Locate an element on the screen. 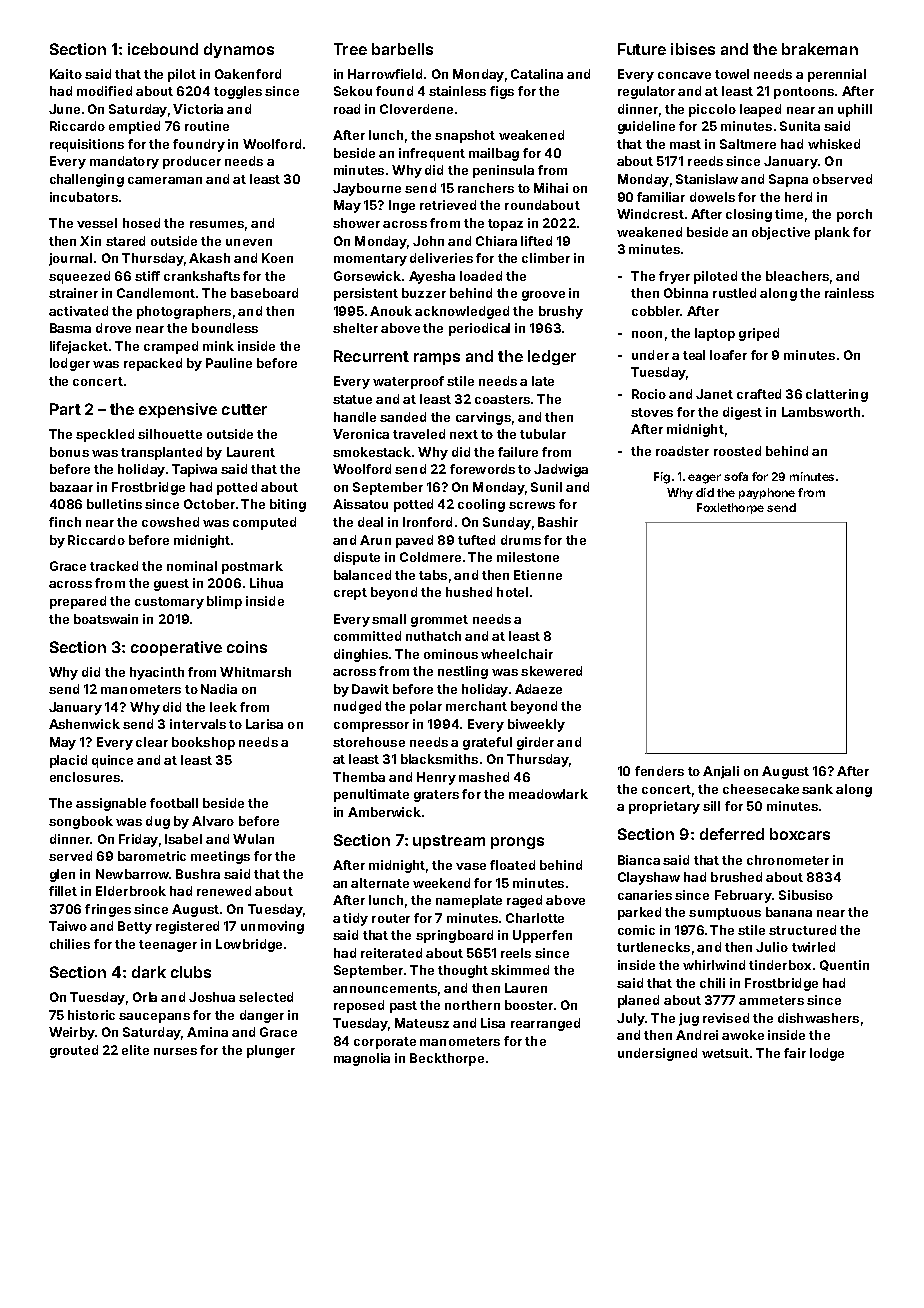  acknowledged is located at coordinates (462, 312).
